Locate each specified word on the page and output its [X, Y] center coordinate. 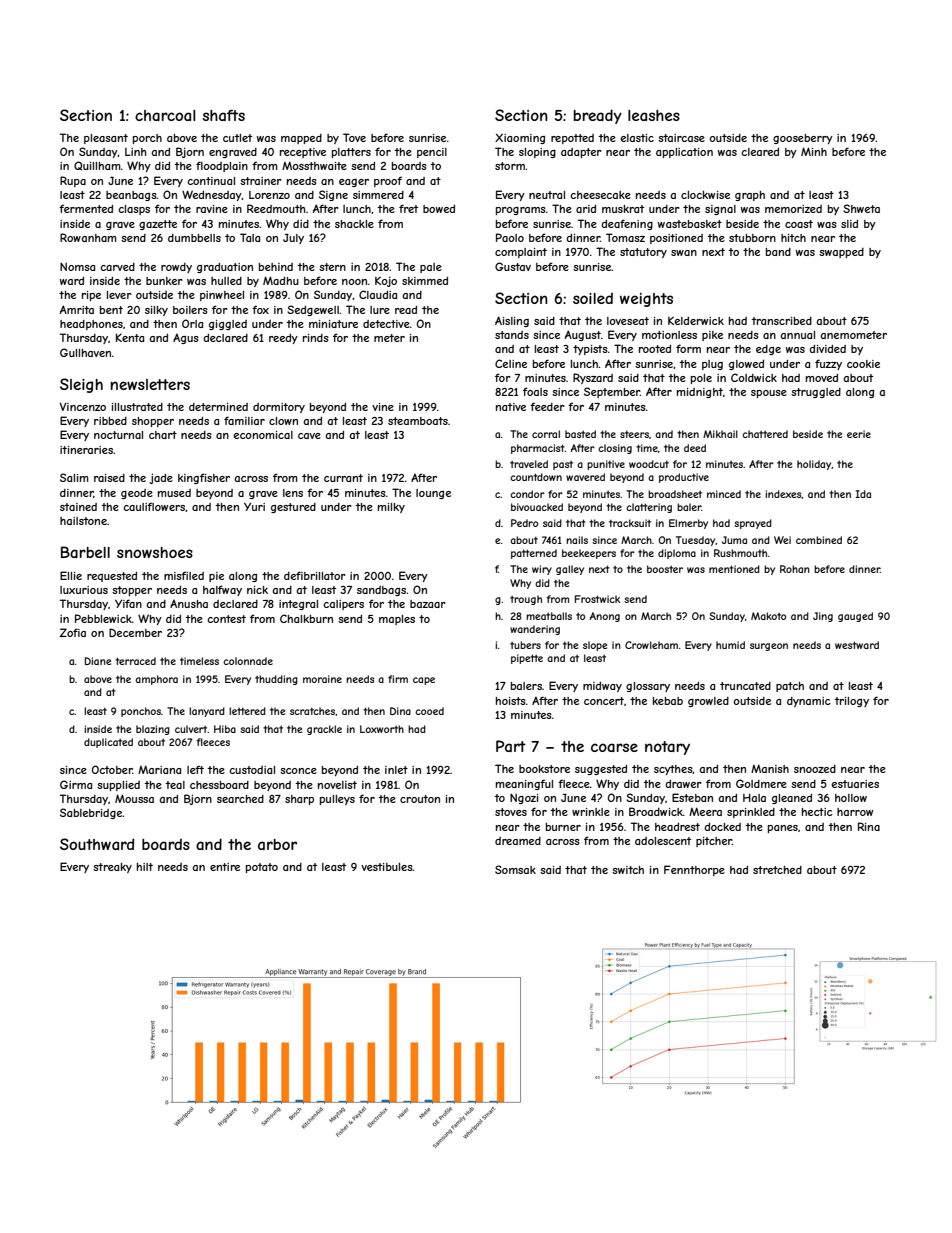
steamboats [418, 421]
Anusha [189, 603]
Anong [605, 617]
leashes [654, 115]
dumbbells [194, 238]
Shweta [861, 208]
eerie [859, 434]
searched [240, 799]
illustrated [137, 407]
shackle [354, 224]
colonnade [248, 661]
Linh [136, 152]
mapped [301, 139]
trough [526, 600]
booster [665, 569]
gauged [855, 617]
